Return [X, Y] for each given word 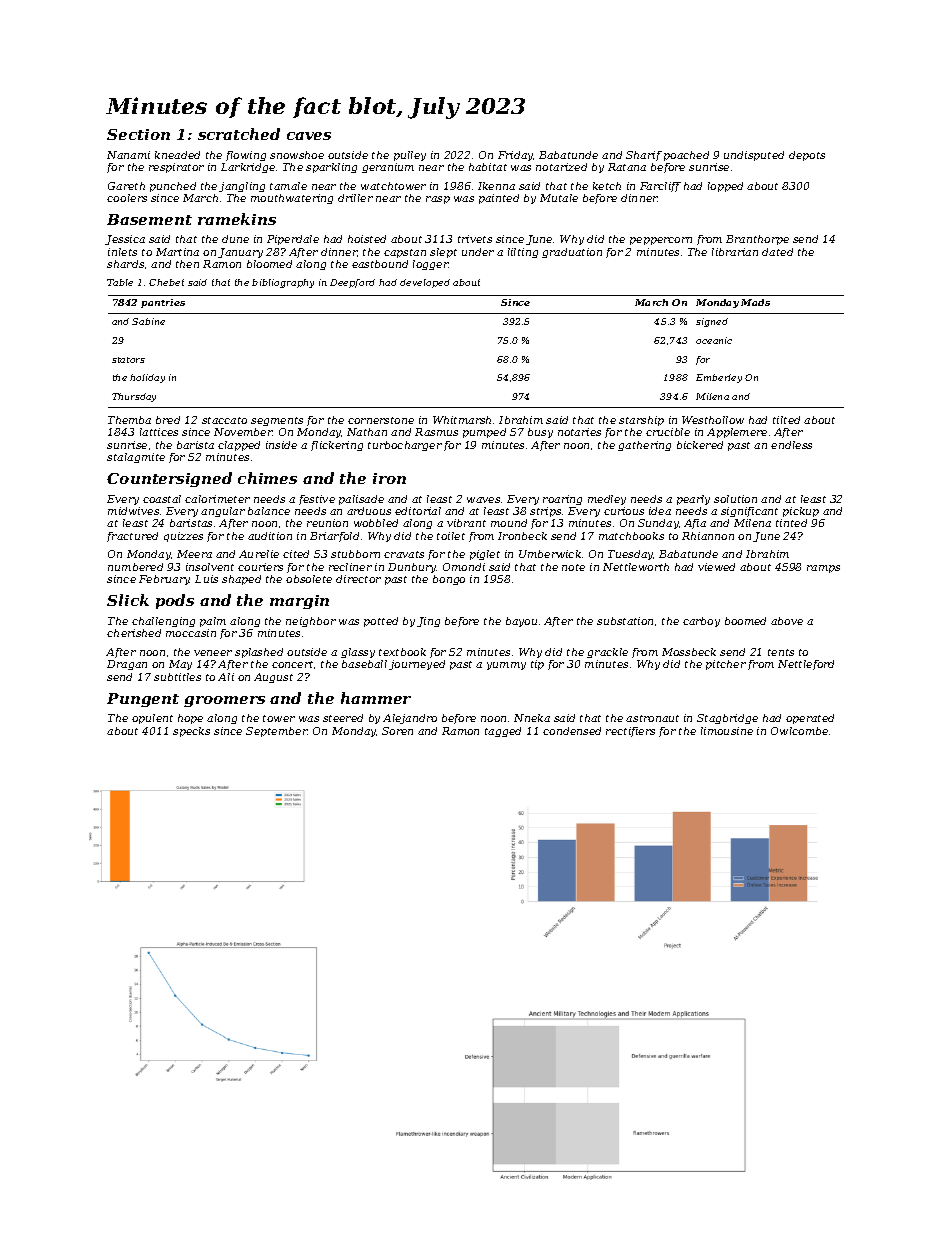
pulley [410, 156]
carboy [701, 622]
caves [309, 136]
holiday [147, 378]
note [573, 567]
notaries [579, 432]
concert [292, 664]
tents [781, 652]
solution [735, 499]
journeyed [417, 665]
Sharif [644, 156]
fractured [132, 537]
